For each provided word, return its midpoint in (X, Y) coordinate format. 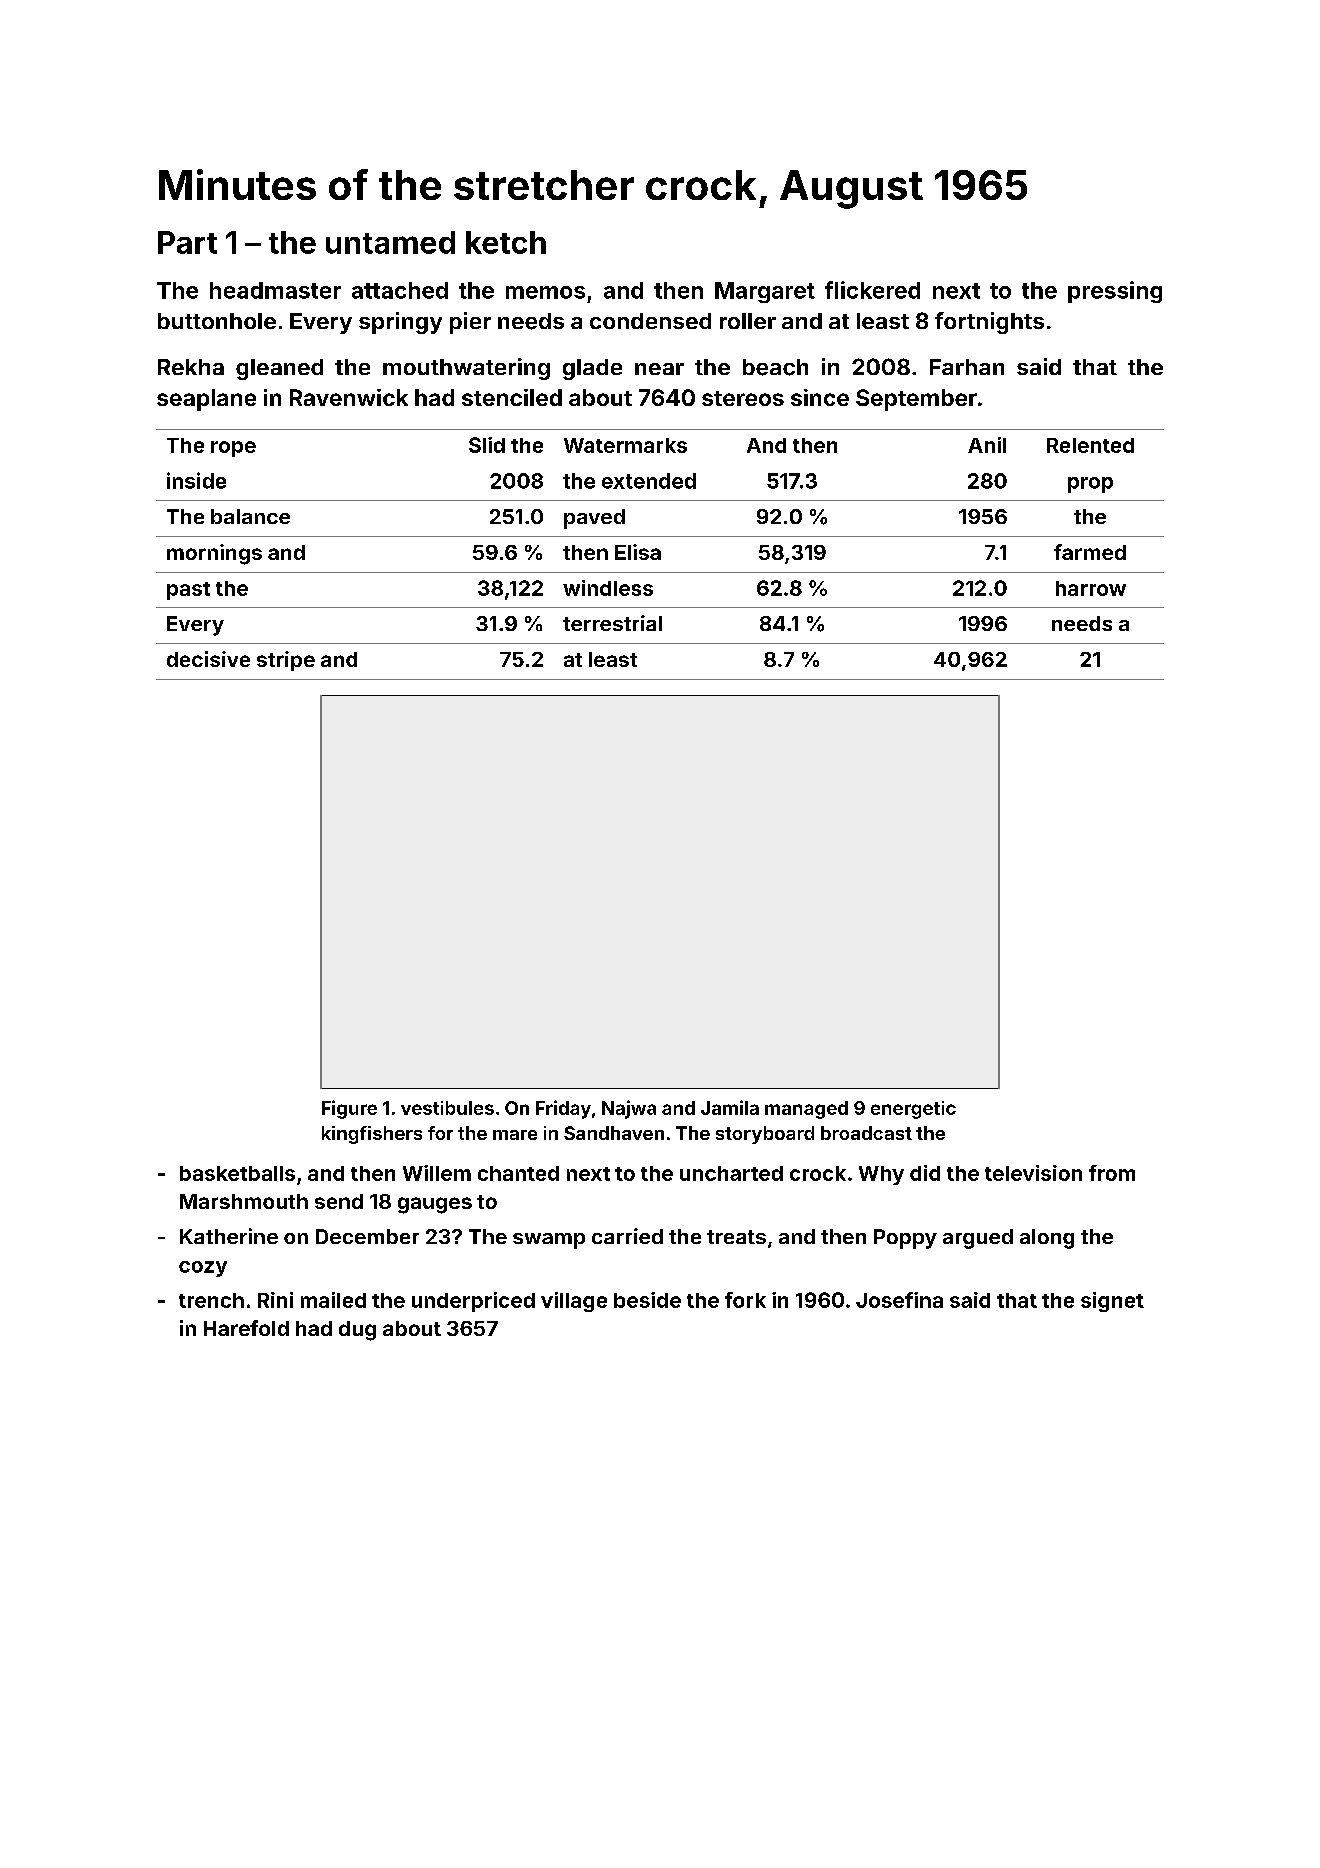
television (1033, 1173)
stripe (286, 661)
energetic (913, 1110)
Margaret (765, 292)
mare (515, 1135)
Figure (349, 1109)
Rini (275, 1300)
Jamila (730, 1107)
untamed (390, 242)
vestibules (447, 1108)
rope (233, 449)
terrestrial (612, 623)
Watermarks (625, 445)
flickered (872, 290)
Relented (1090, 445)
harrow (1091, 588)
